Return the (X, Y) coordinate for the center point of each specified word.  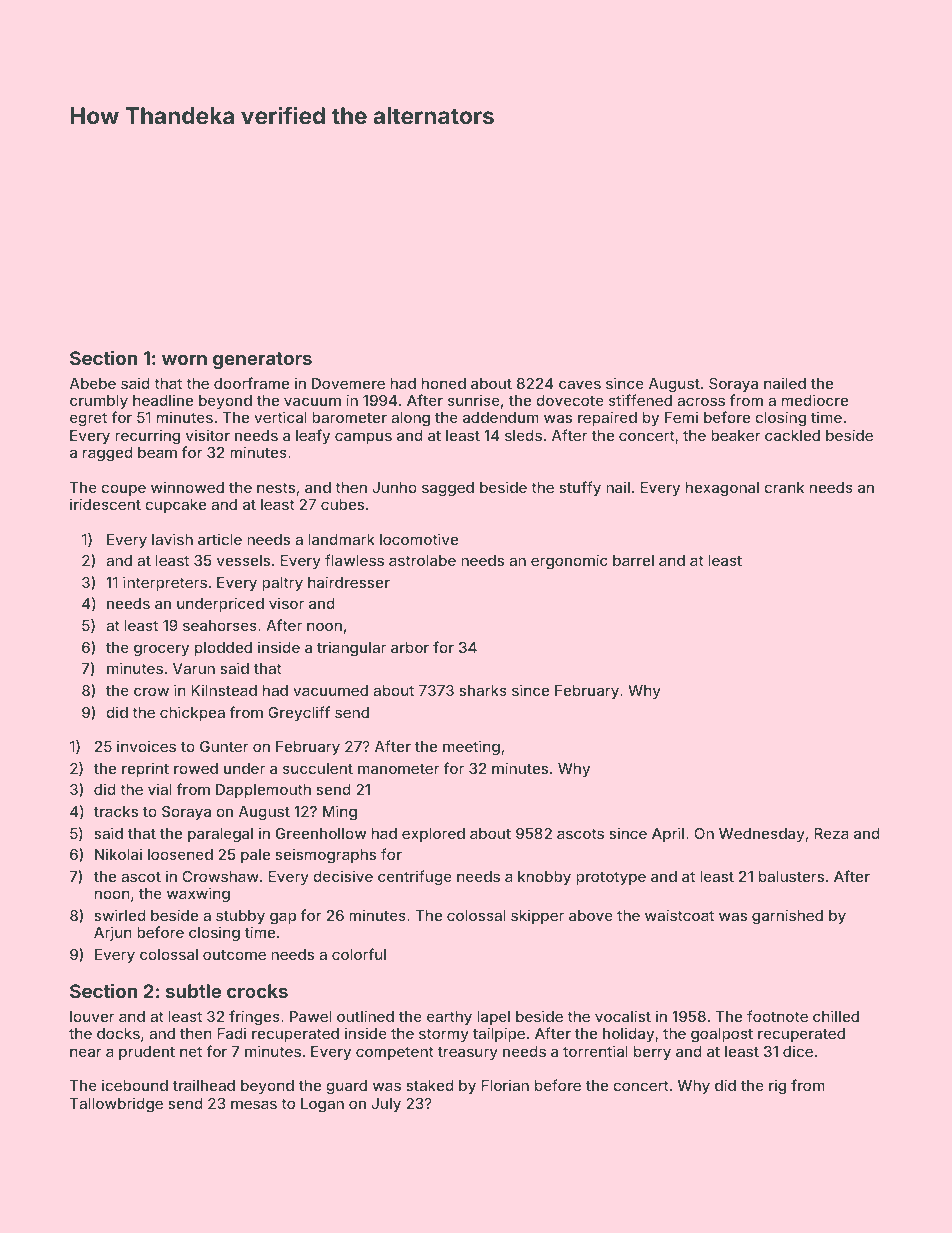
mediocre (815, 400)
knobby (544, 878)
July (386, 1105)
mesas (254, 1104)
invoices (146, 746)
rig (777, 1087)
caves (580, 384)
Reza (831, 833)
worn (184, 359)
